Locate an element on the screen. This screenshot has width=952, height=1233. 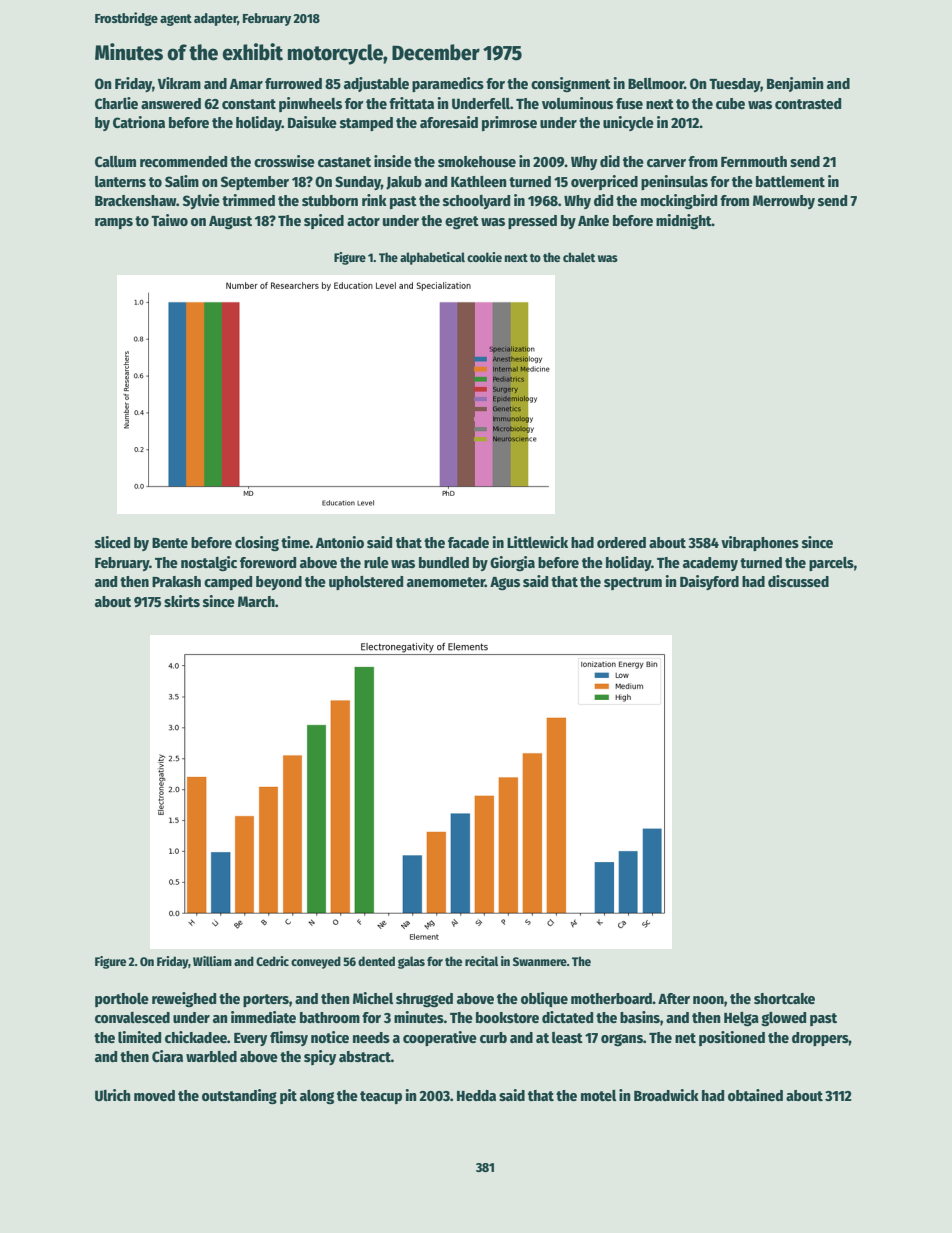
shortcake is located at coordinates (784, 998).
